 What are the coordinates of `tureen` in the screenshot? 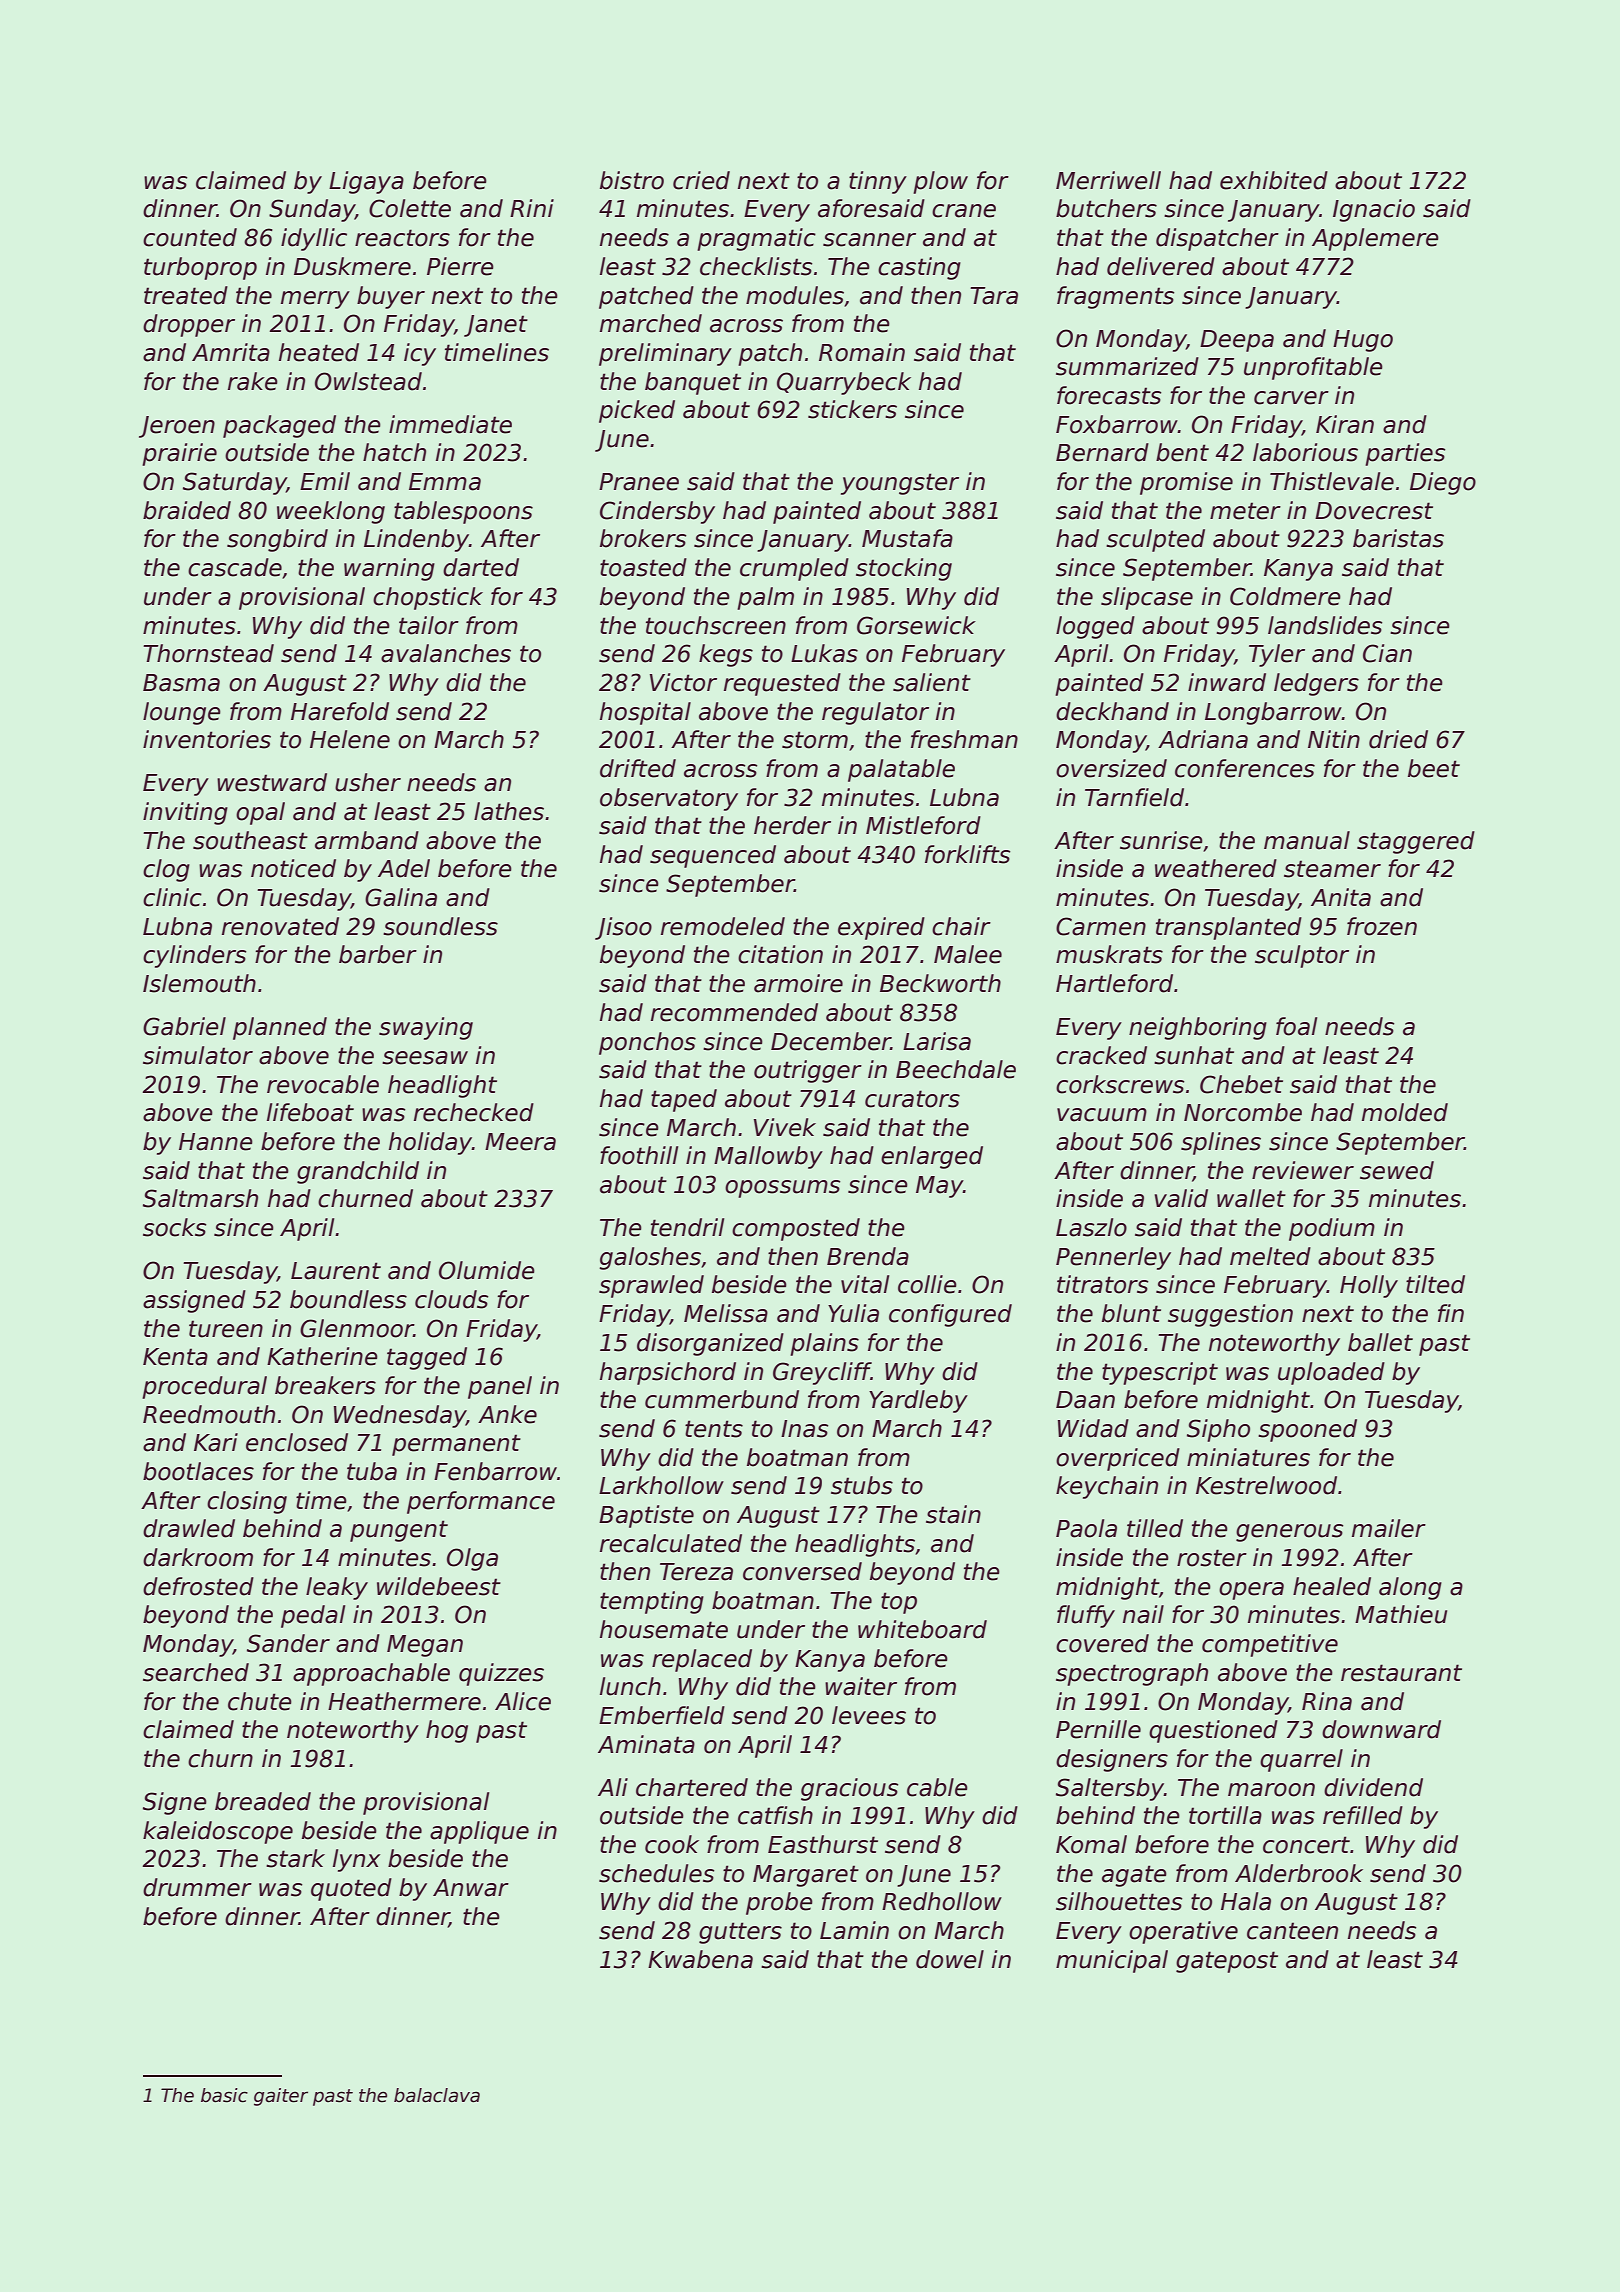 It's located at (226, 1329).
